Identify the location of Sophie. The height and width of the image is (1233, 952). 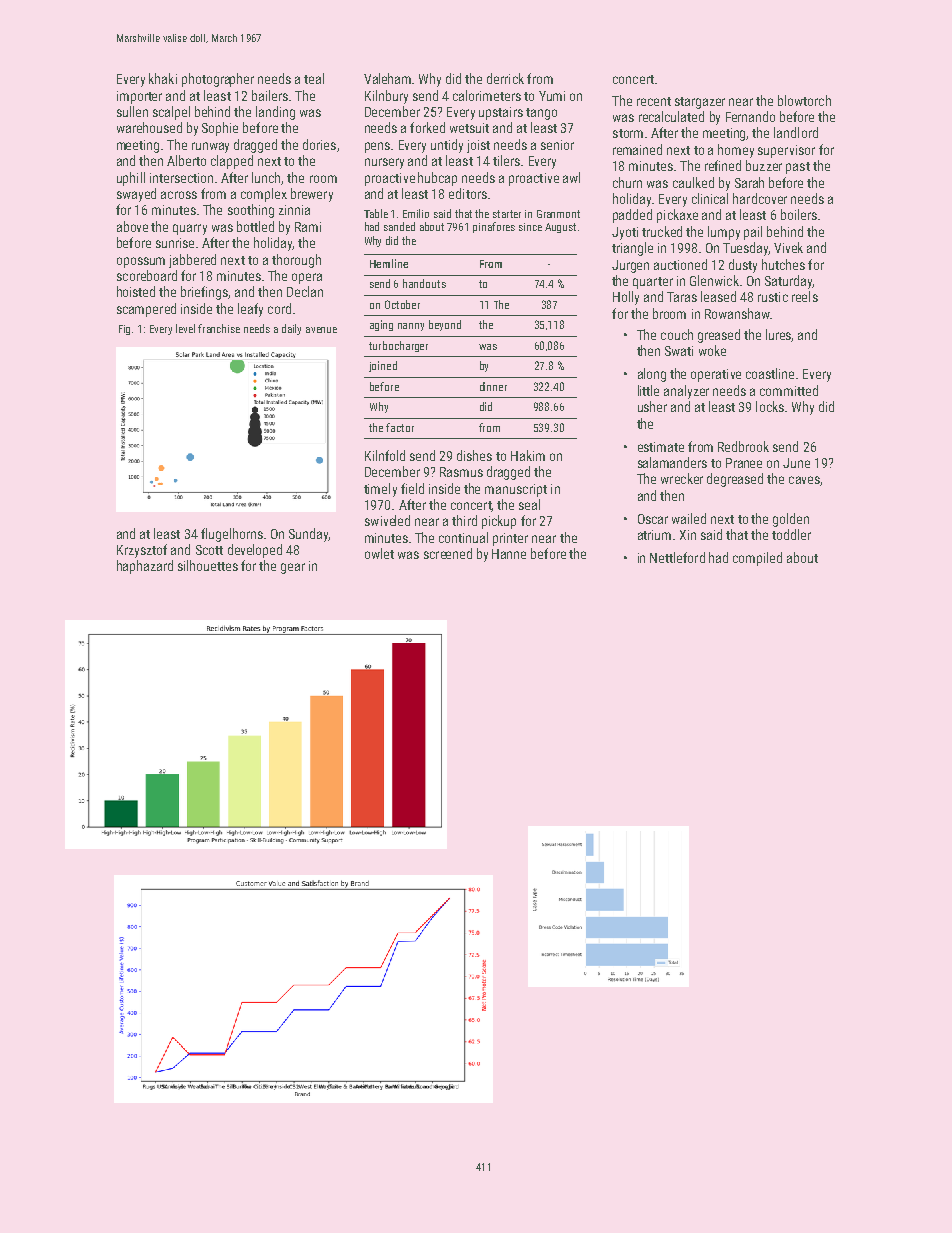
(220, 129).
